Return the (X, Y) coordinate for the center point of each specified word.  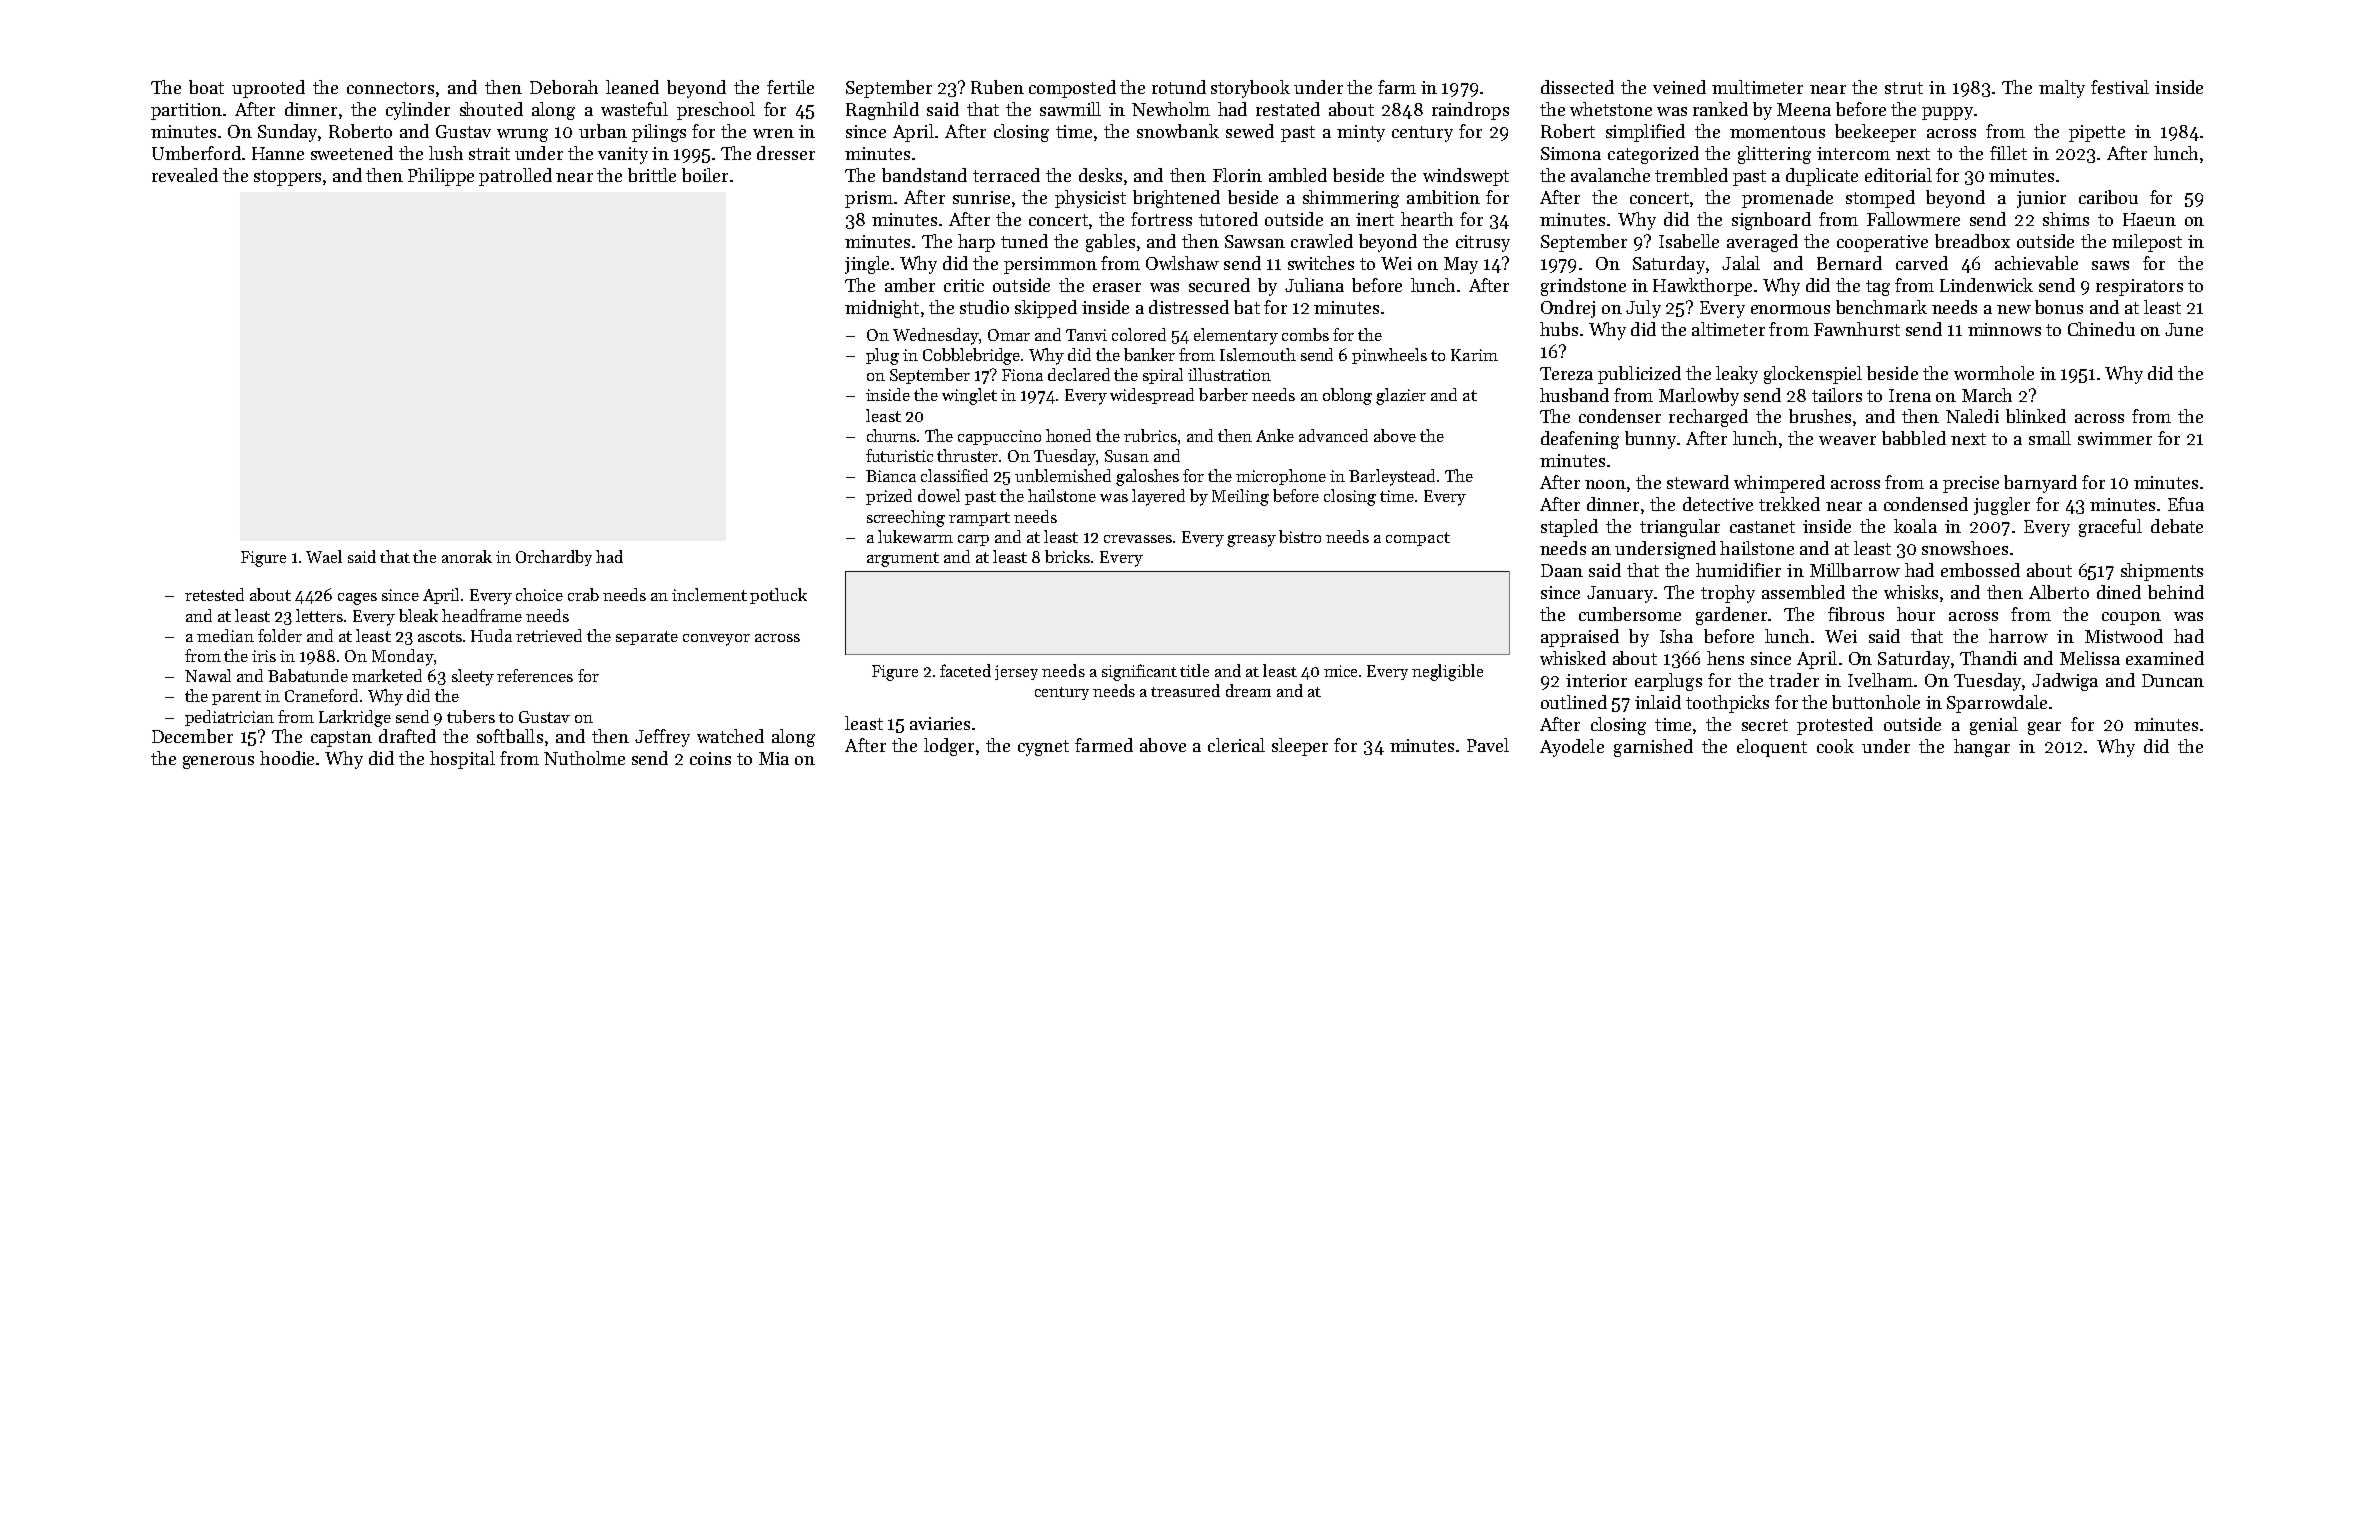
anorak (467, 556)
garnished (1653, 748)
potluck (778, 596)
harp (976, 243)
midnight (882, 309)
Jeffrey (662, 738)
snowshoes (1965, 548)
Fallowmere (1913, 219)
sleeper (1300, 747)
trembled (1691, 175)
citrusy (1483, 243)
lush (446, 153)
